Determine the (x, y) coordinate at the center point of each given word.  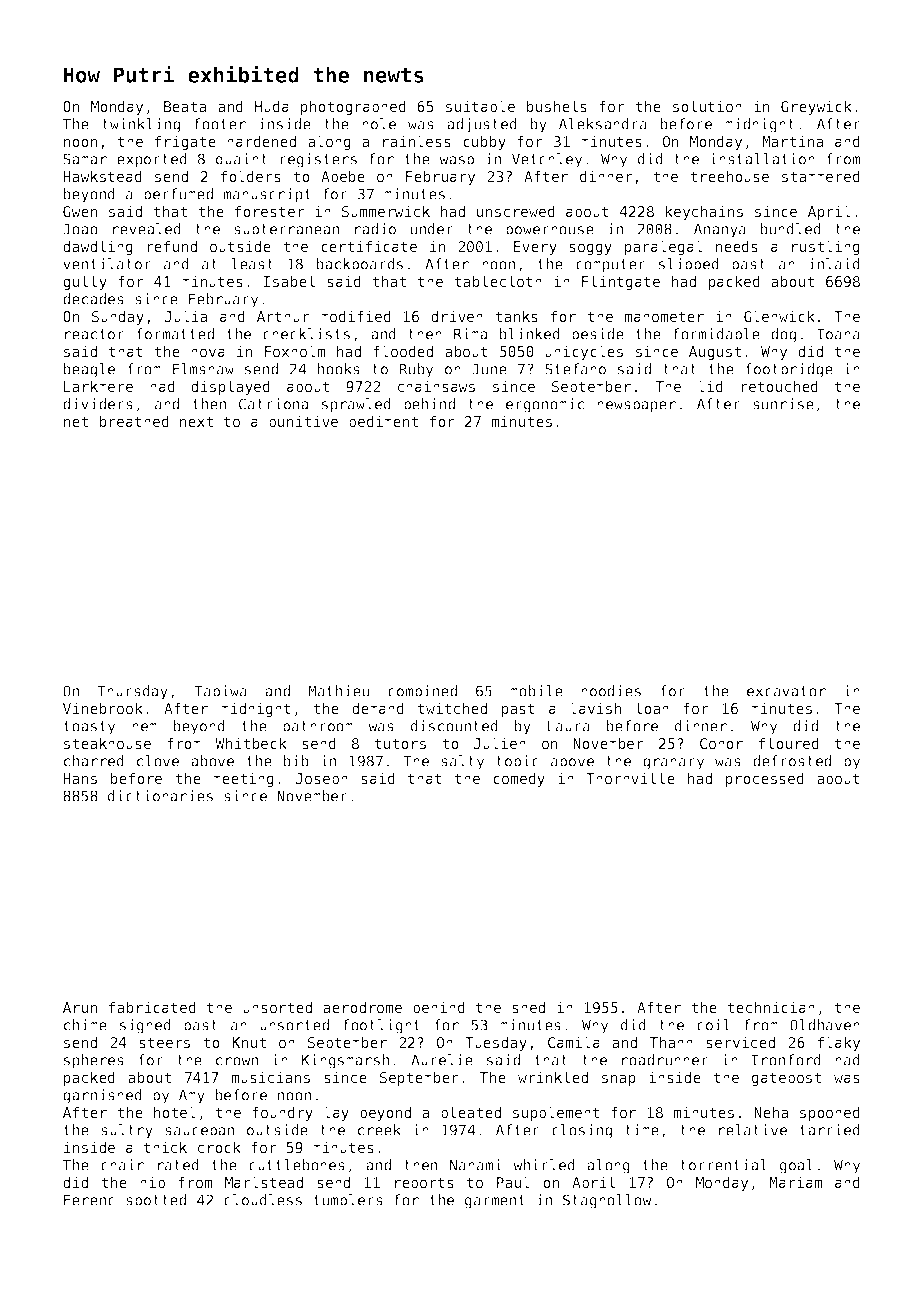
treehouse (729, 176)
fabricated (152, 1007)
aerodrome (362, 1007)
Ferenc (89, 1200)
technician (771, 1007)
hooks (339, 369)
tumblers (348, 1200)
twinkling (141, 125)
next (196, 421)
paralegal (664, 247)
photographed (353, 107)
